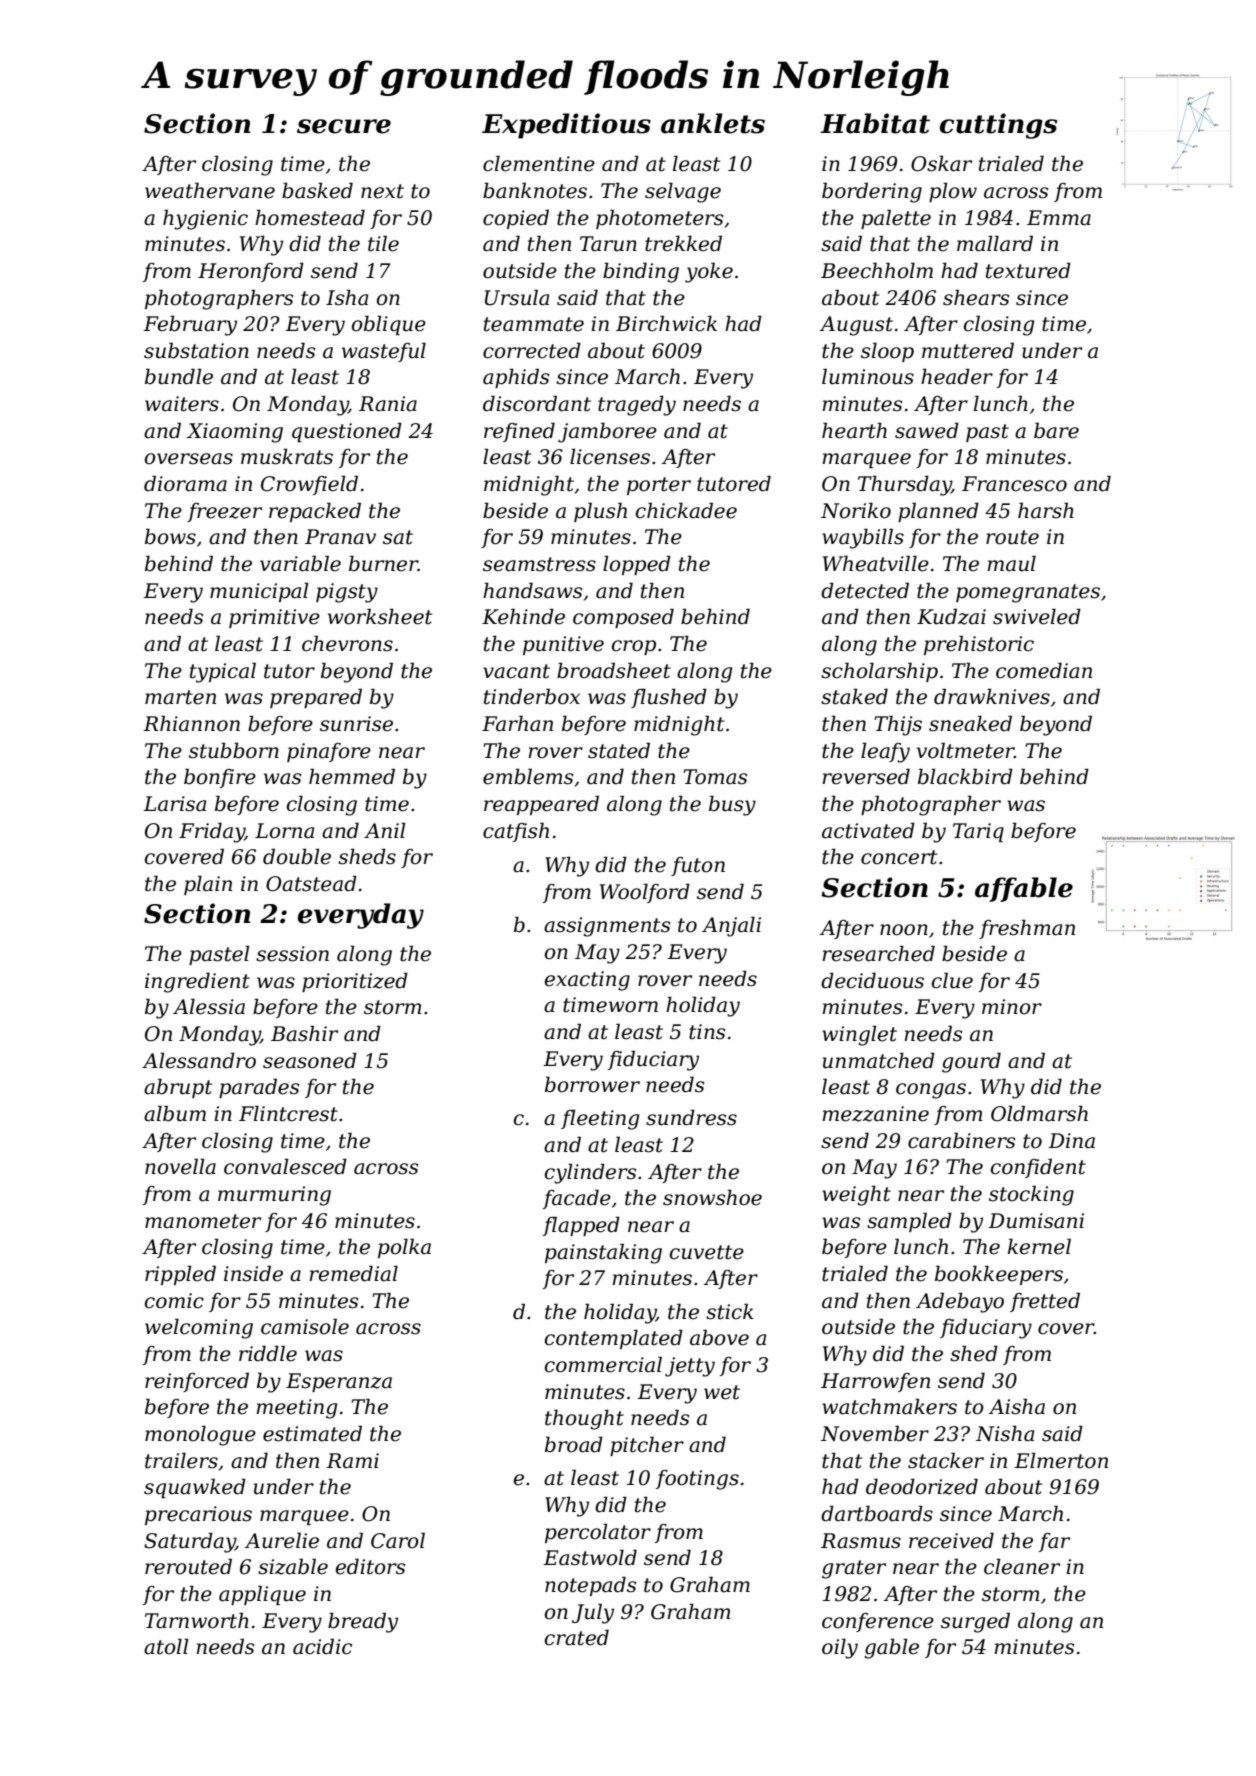  What do you see at coordinates (592, 1084) in the screenshot?
I see `borrower` at bounding box center [592, 1084].
